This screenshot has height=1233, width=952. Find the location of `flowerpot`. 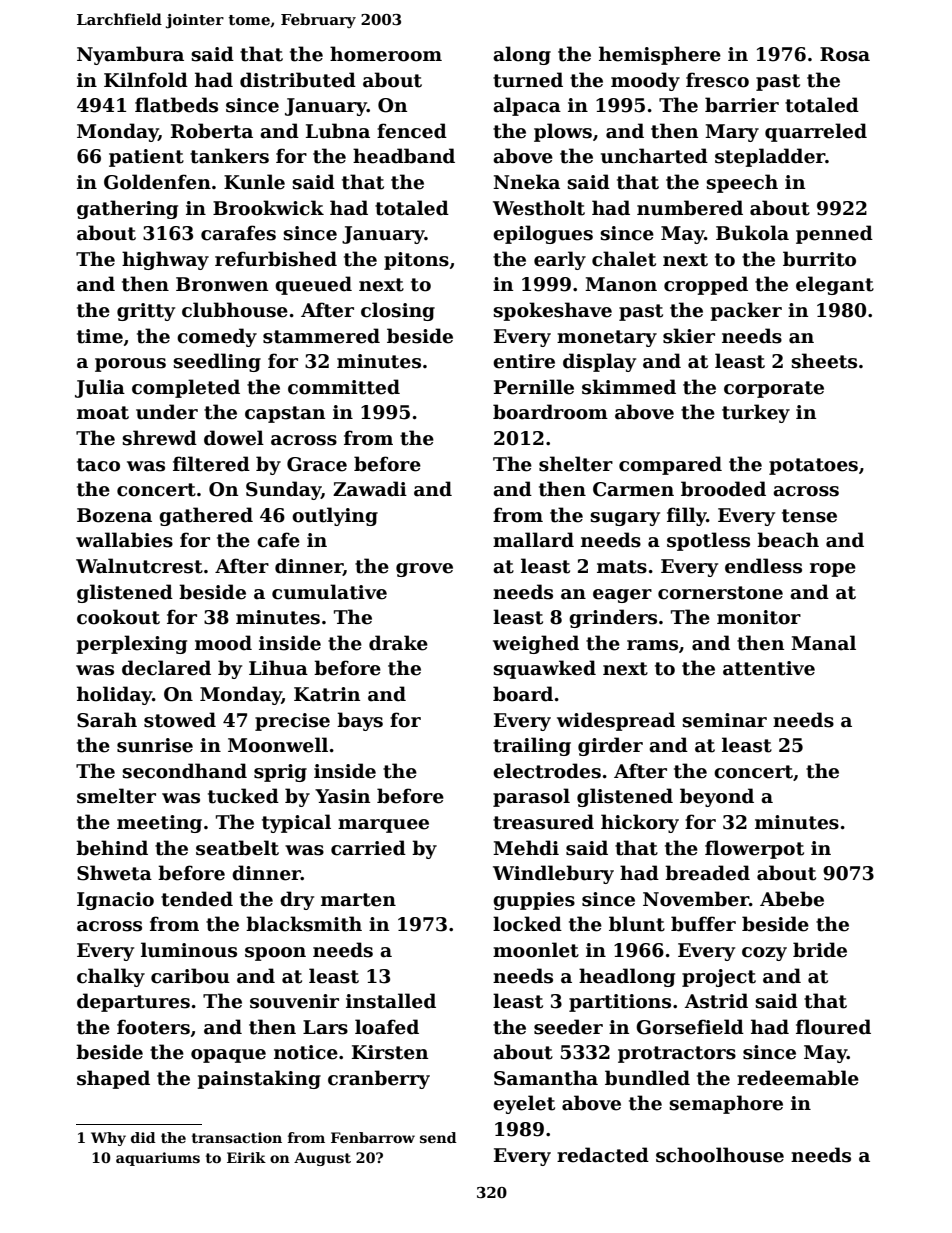

flowerpot is located at coordinates (754, 849).
